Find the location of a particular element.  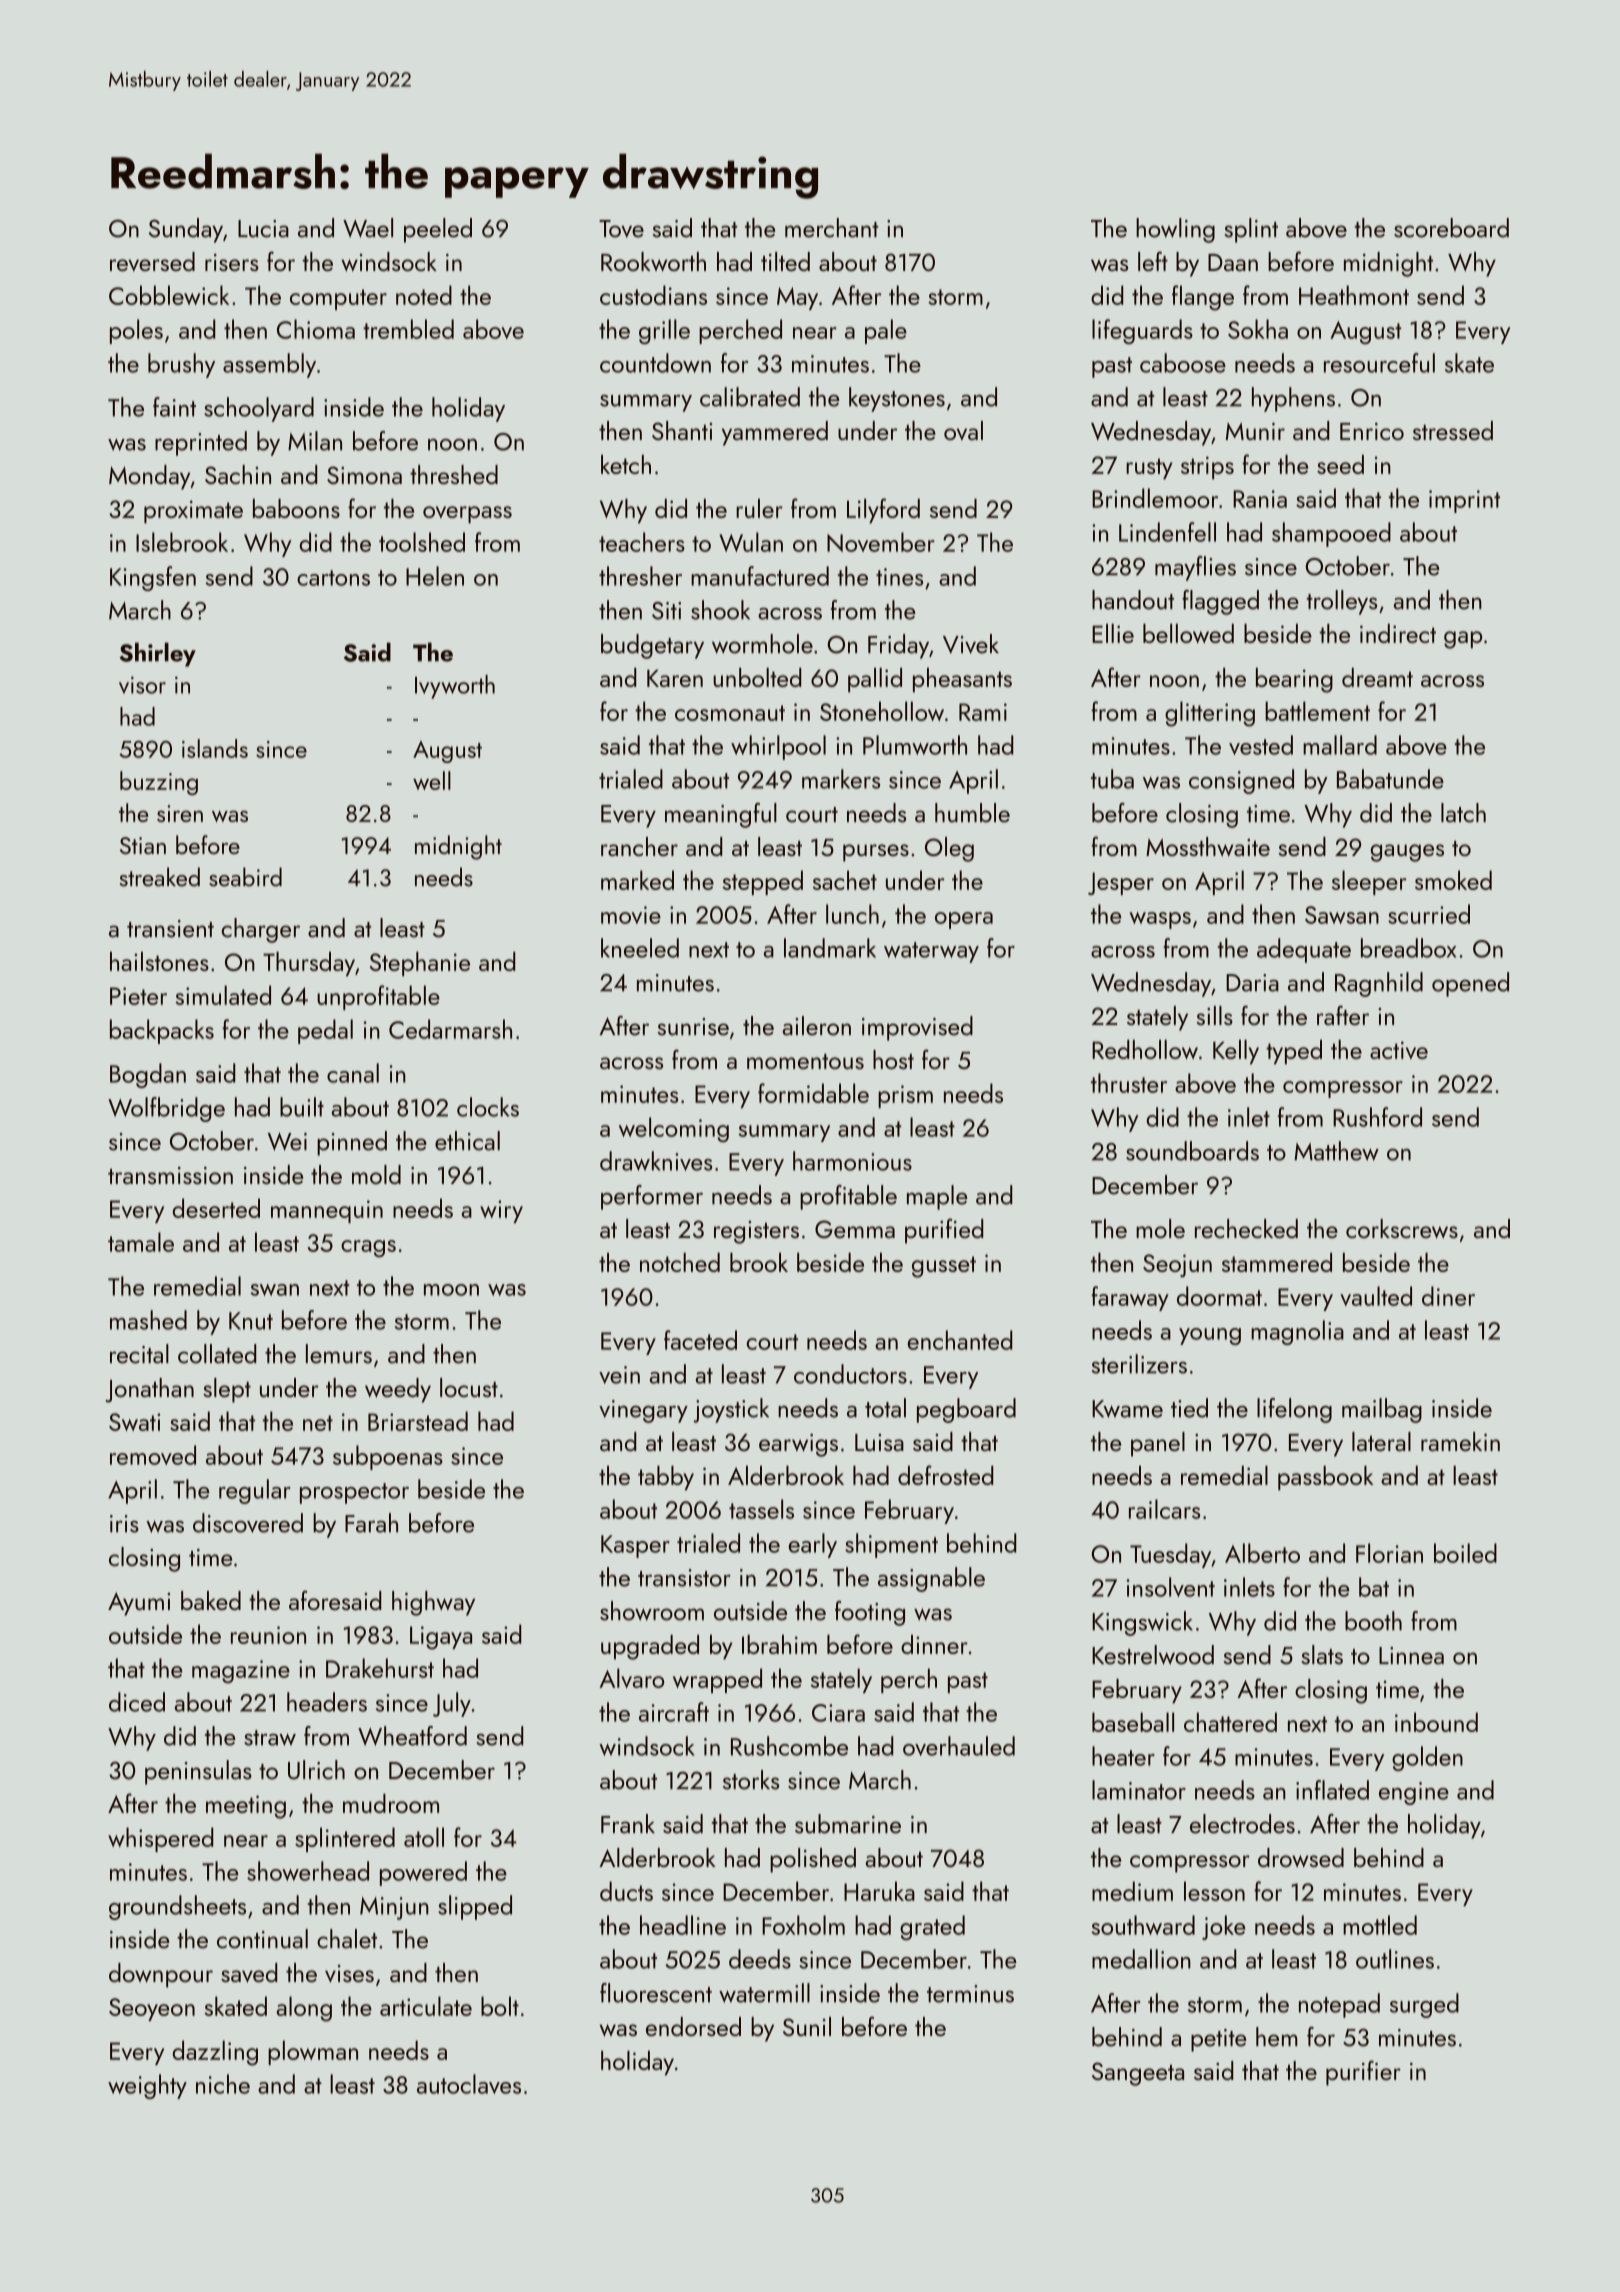

Tove is located at coordinates (621, 229).
